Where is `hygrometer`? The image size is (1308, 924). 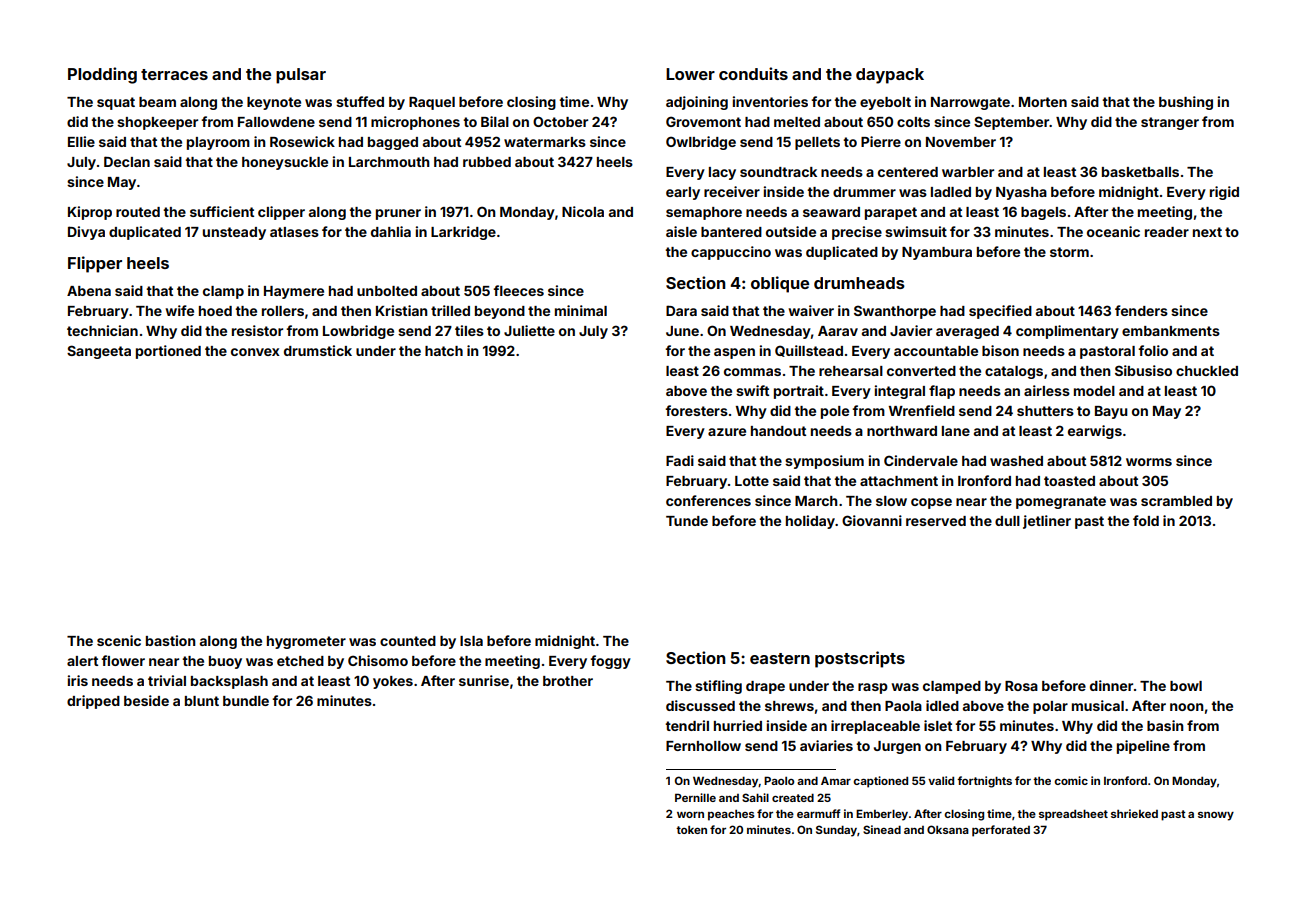
hygrometer is located at coordinates (306, 642).
